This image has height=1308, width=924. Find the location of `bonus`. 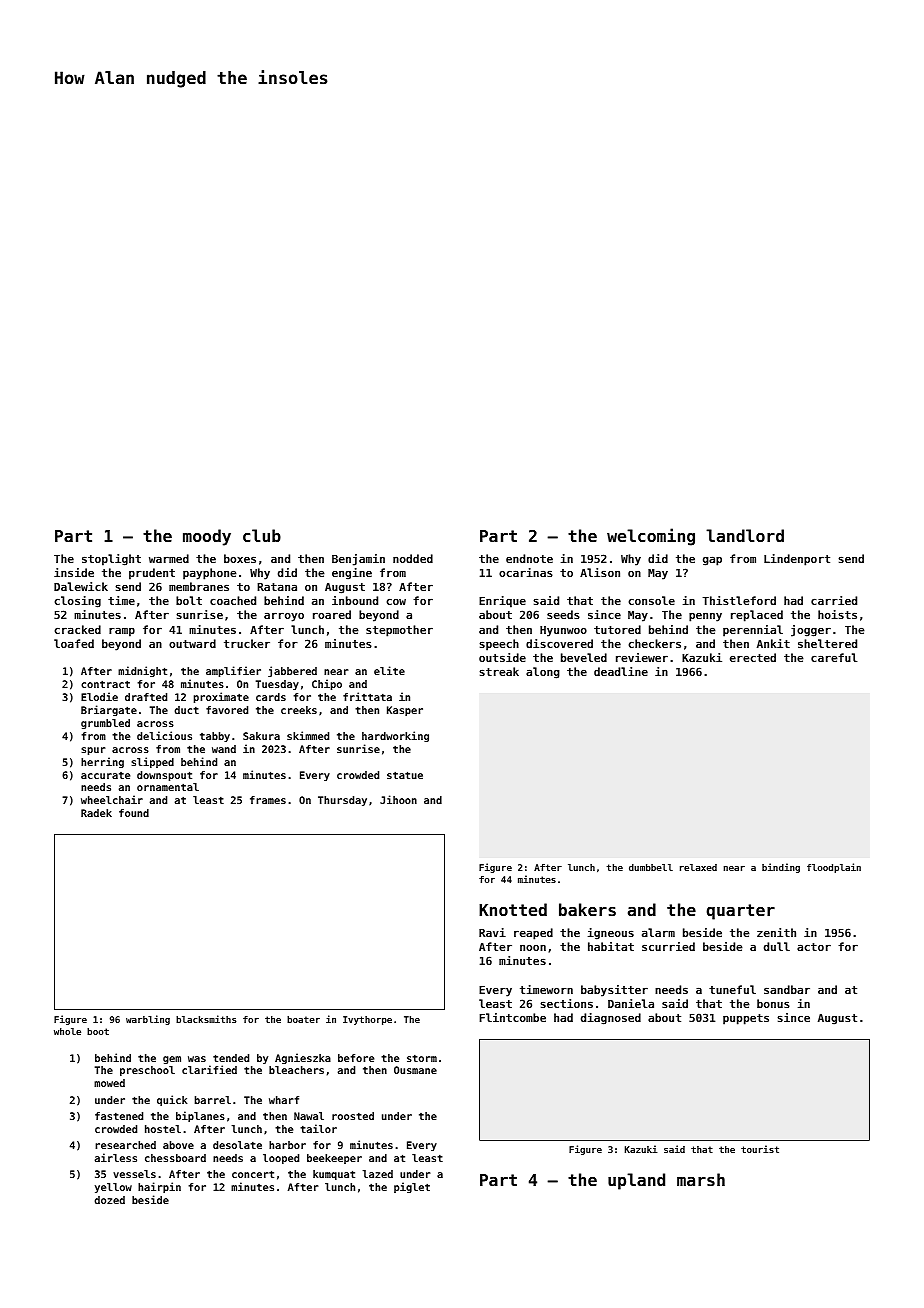

bonus is located at coordinates (773, 1003).
